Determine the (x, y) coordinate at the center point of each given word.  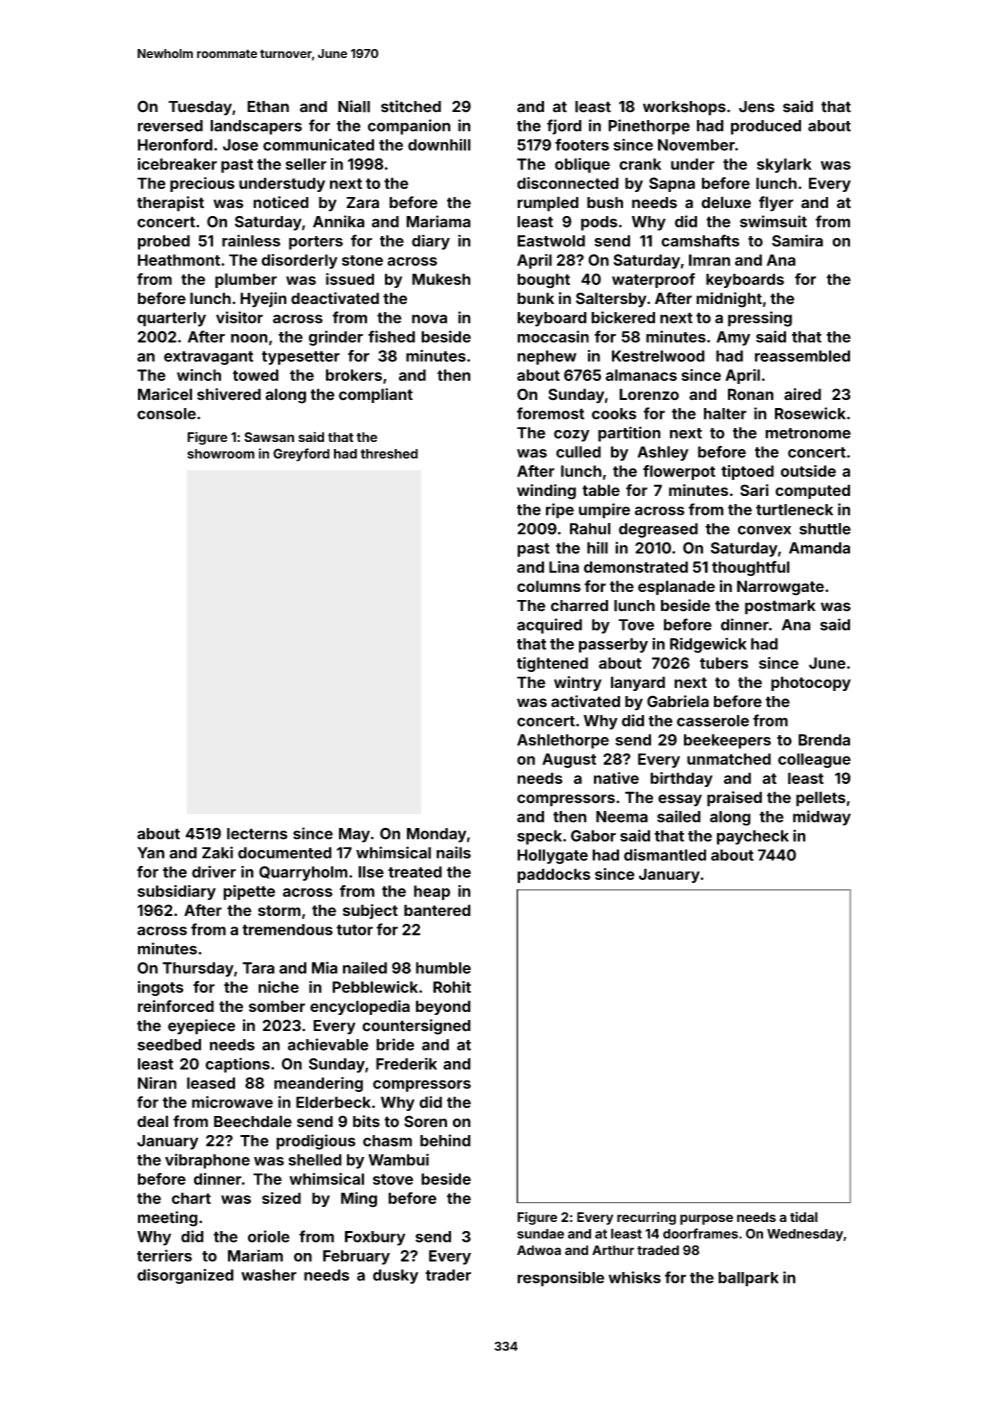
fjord (564, 127)
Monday (436, 835)
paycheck (753, 837)
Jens (757, 107)
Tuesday (200, 108)
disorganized (185, 1276)
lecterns (257, 834)
